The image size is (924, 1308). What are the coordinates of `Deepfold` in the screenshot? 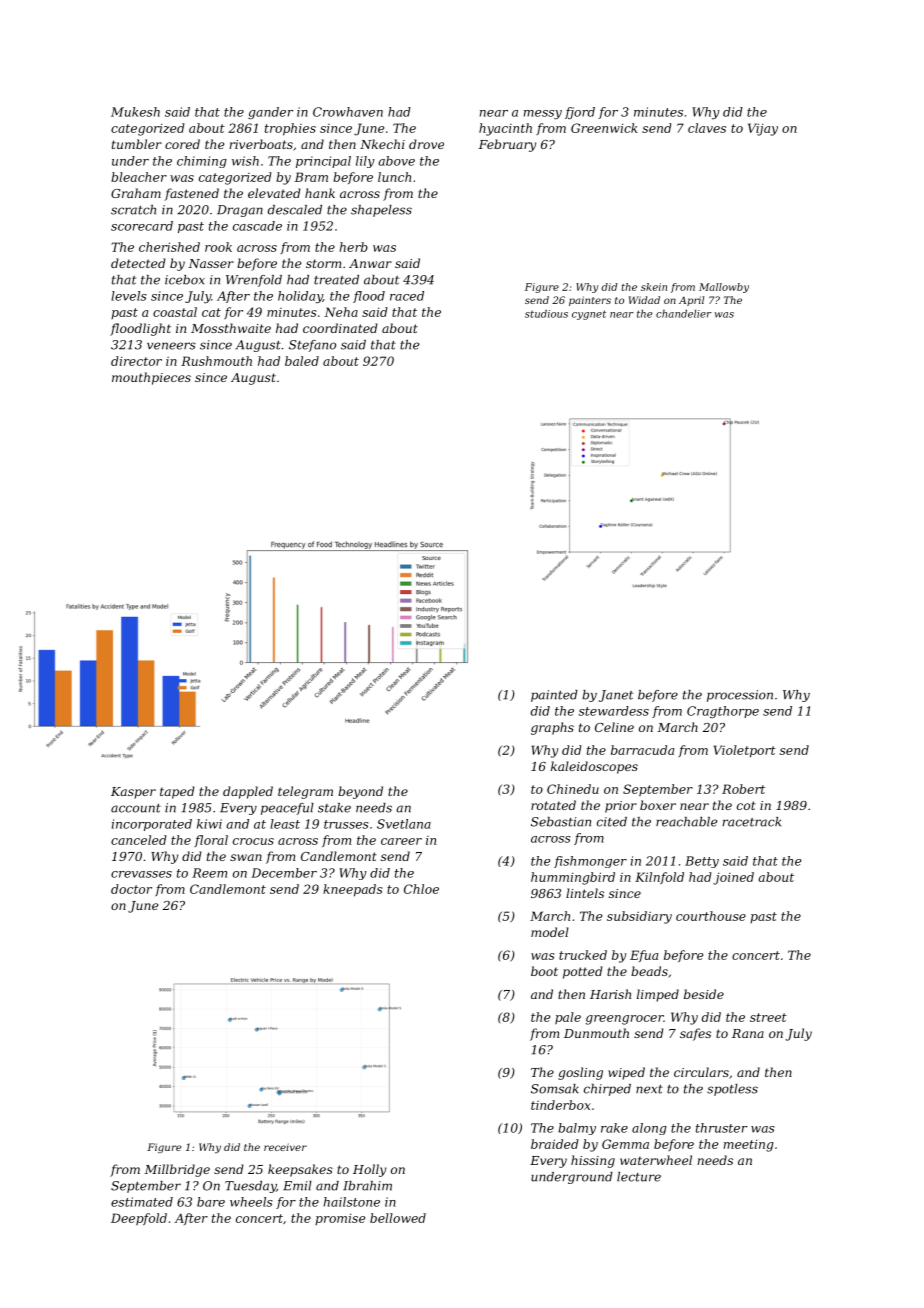 It's located at (139, 1219).
